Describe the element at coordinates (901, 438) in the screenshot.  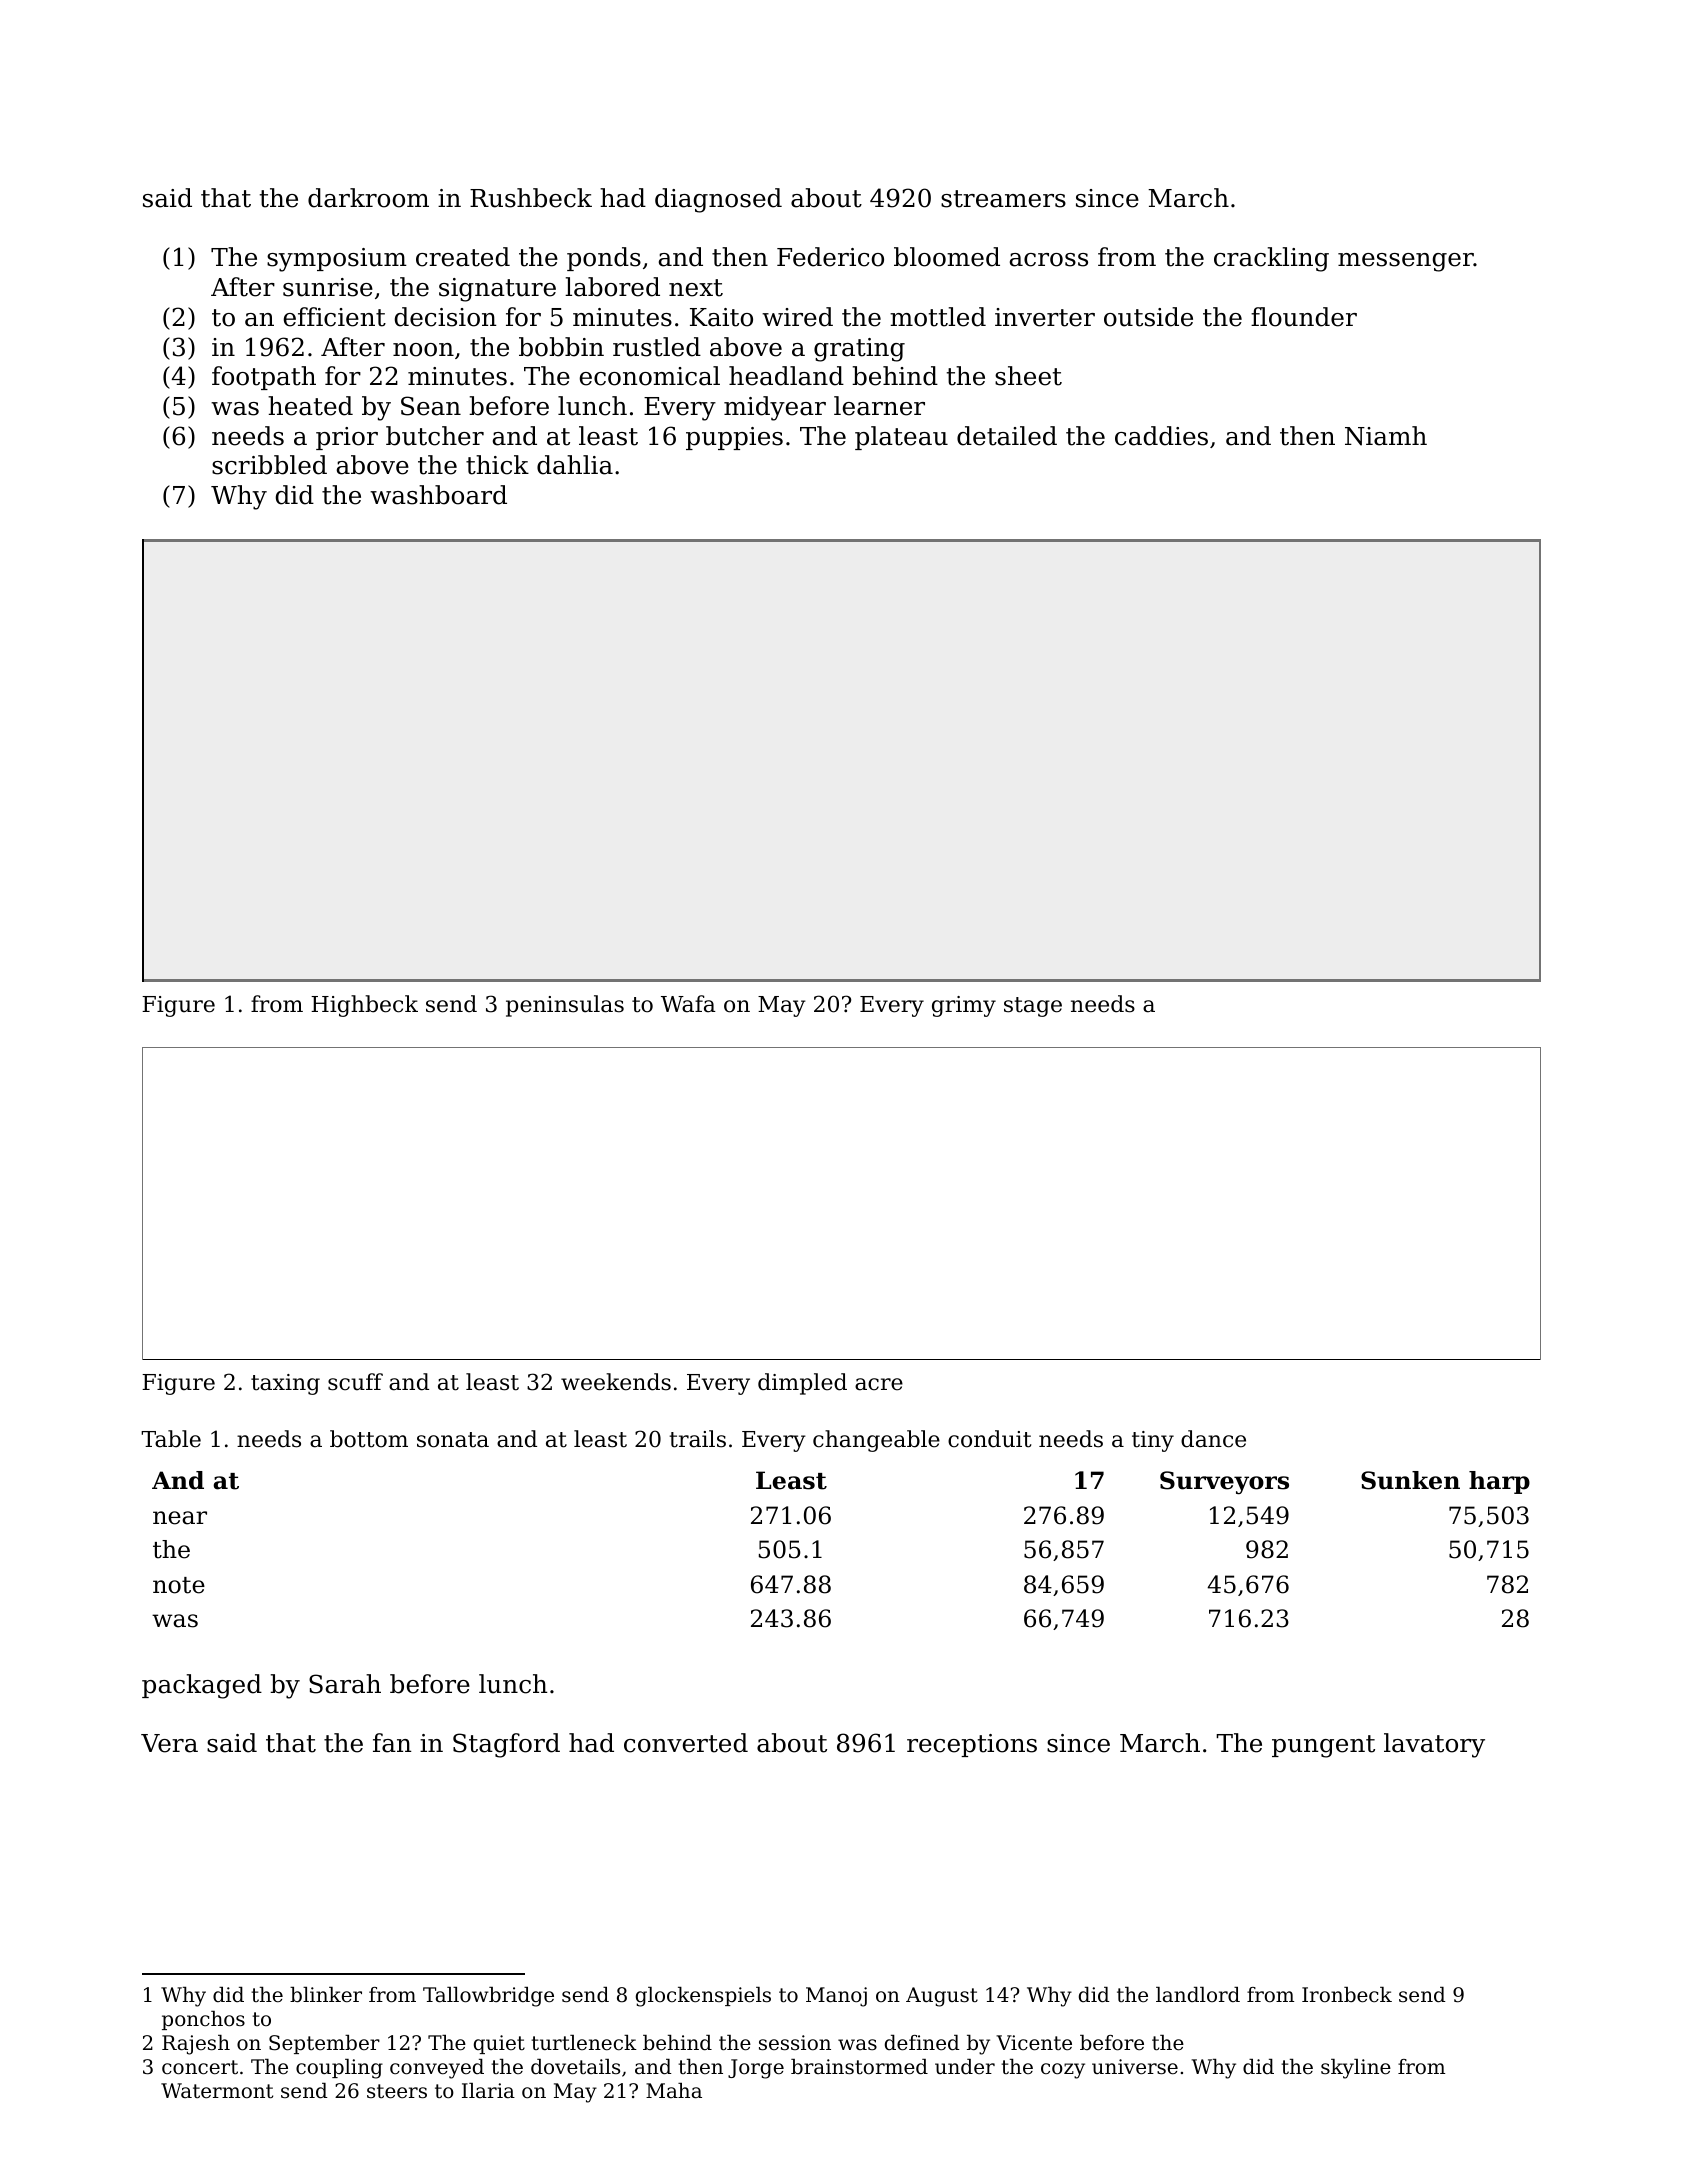
I see `plateau` at that location.
